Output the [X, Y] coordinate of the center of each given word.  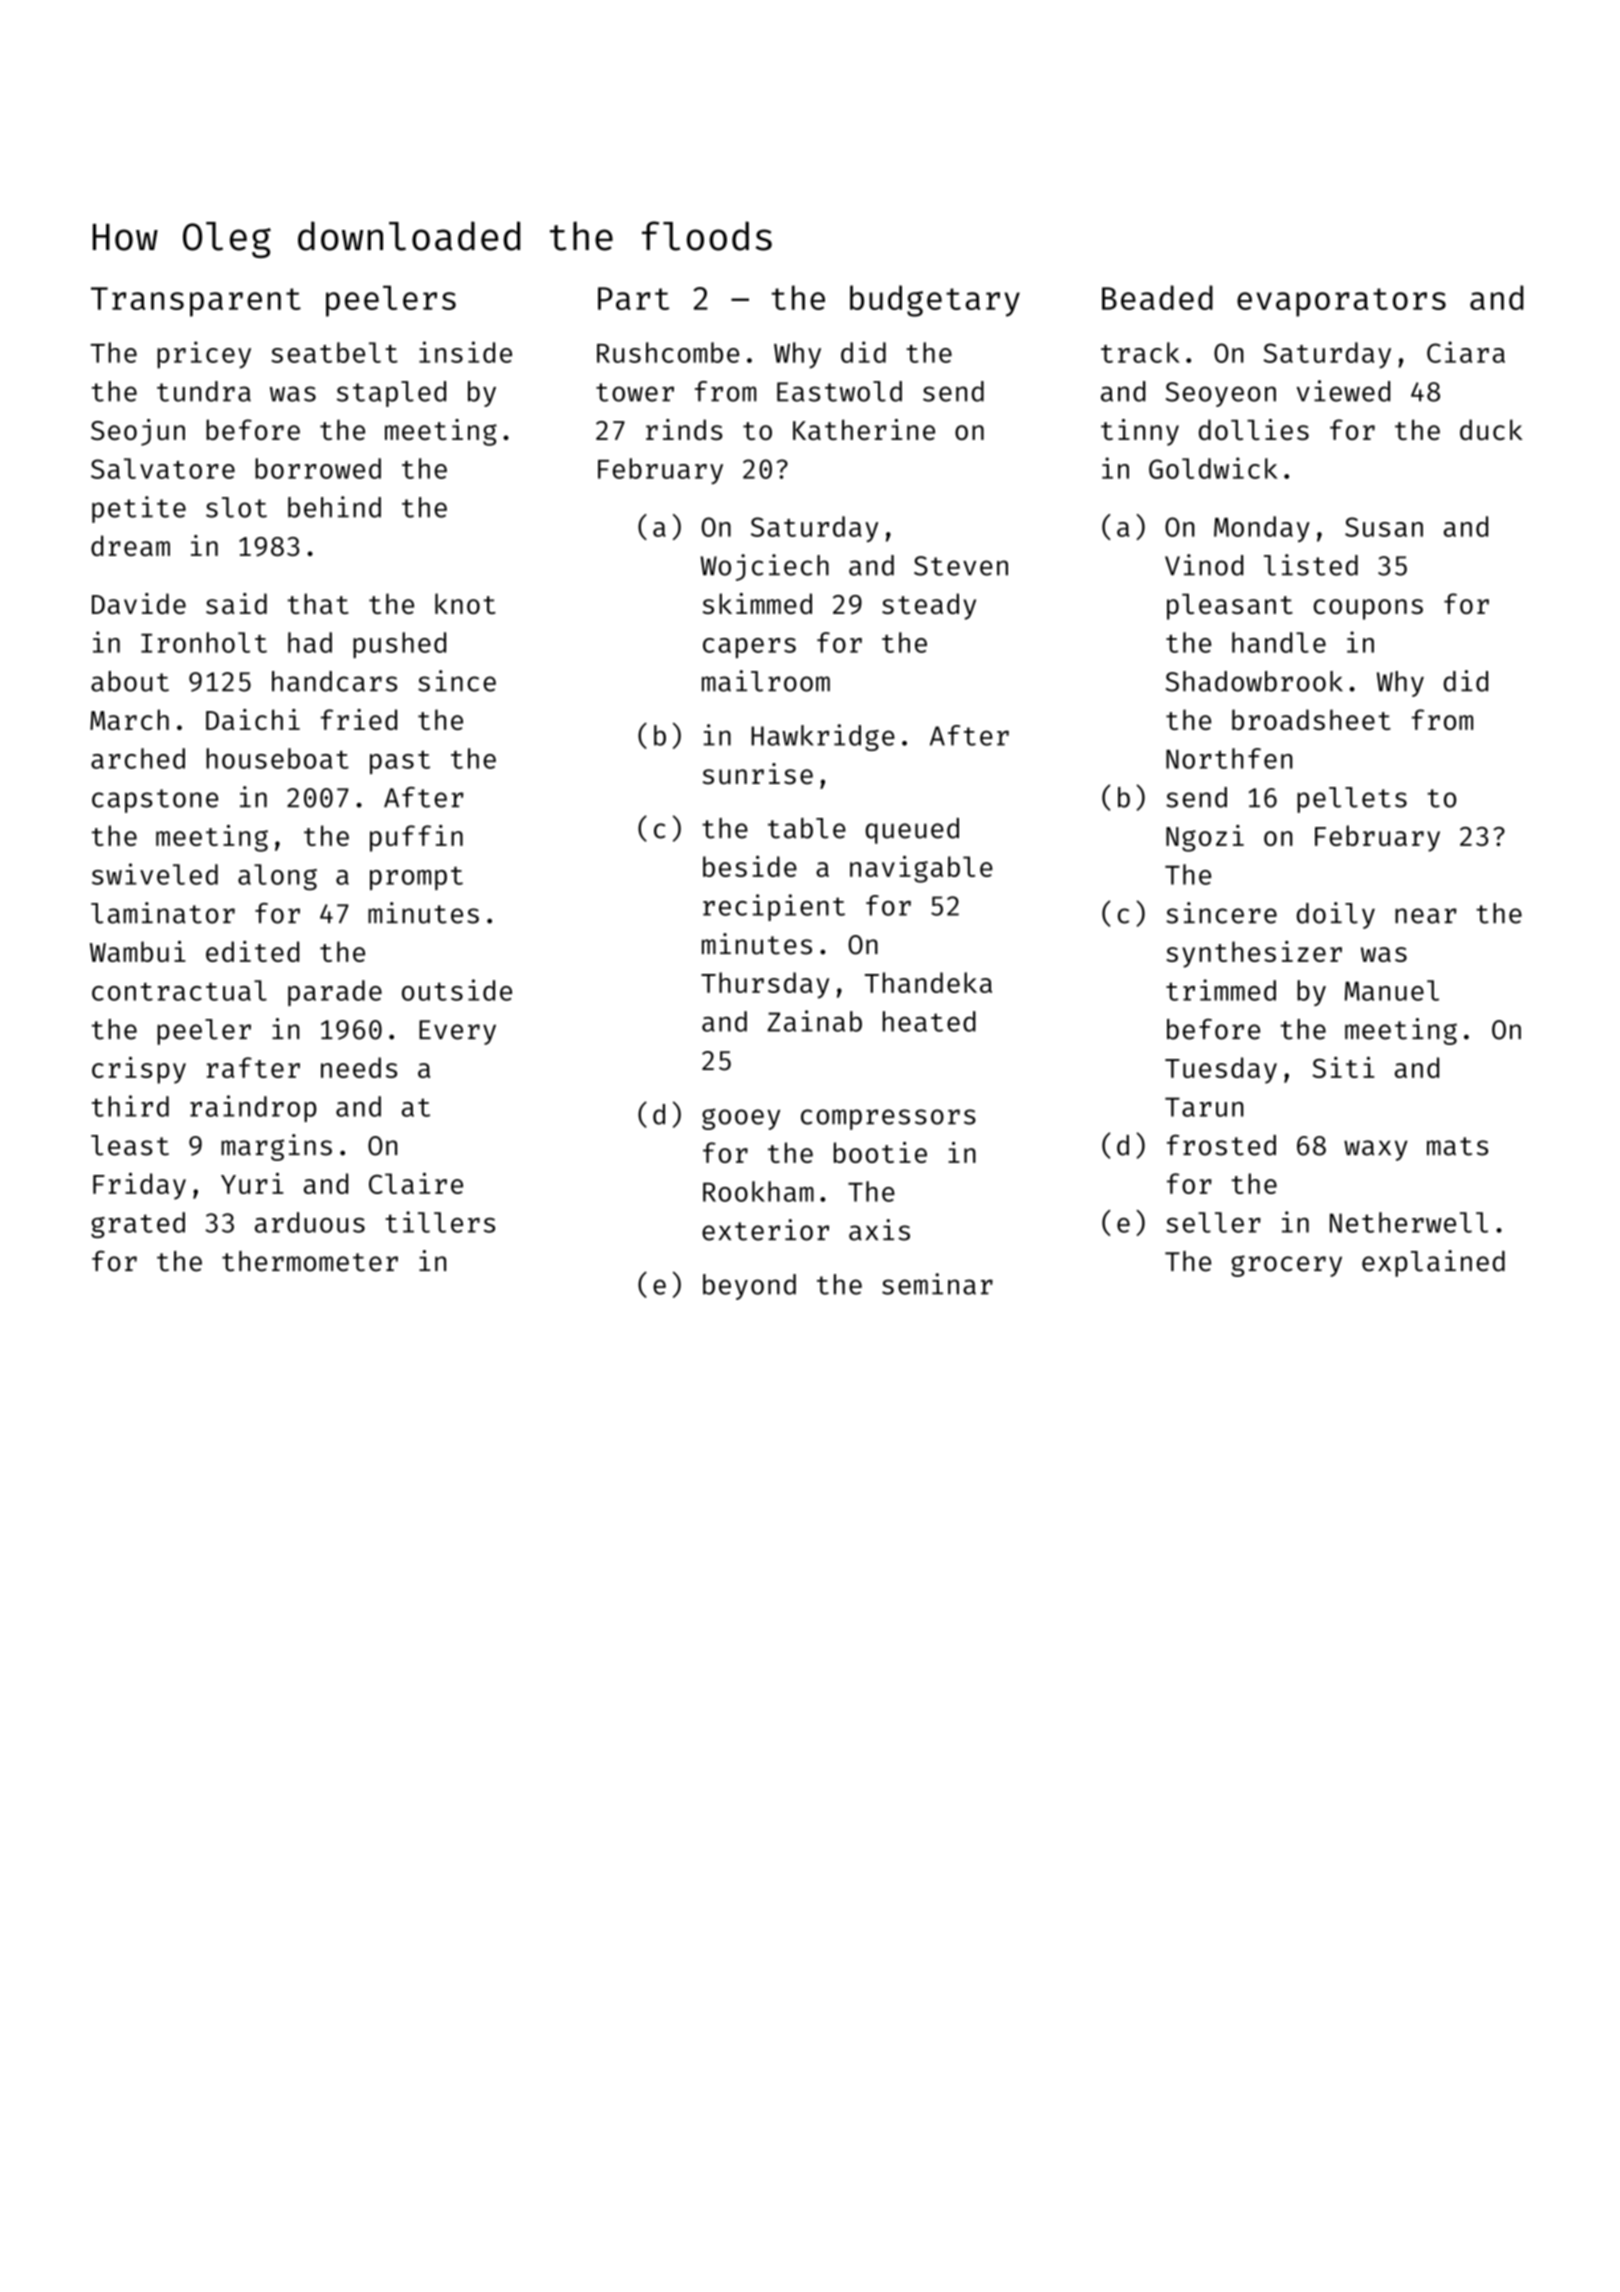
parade [335, 993]
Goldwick [1213, 468]
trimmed [1221, 990]
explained [1433, 1263]
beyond [749, 1287]
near [1426, 916]
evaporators [1341, 302]
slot [236, 507]
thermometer [310, 1261]
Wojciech [764, 567]
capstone [155, 801]
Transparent [196, 302]
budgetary [935, 301]
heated [929, 1021]
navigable [921, 869]
